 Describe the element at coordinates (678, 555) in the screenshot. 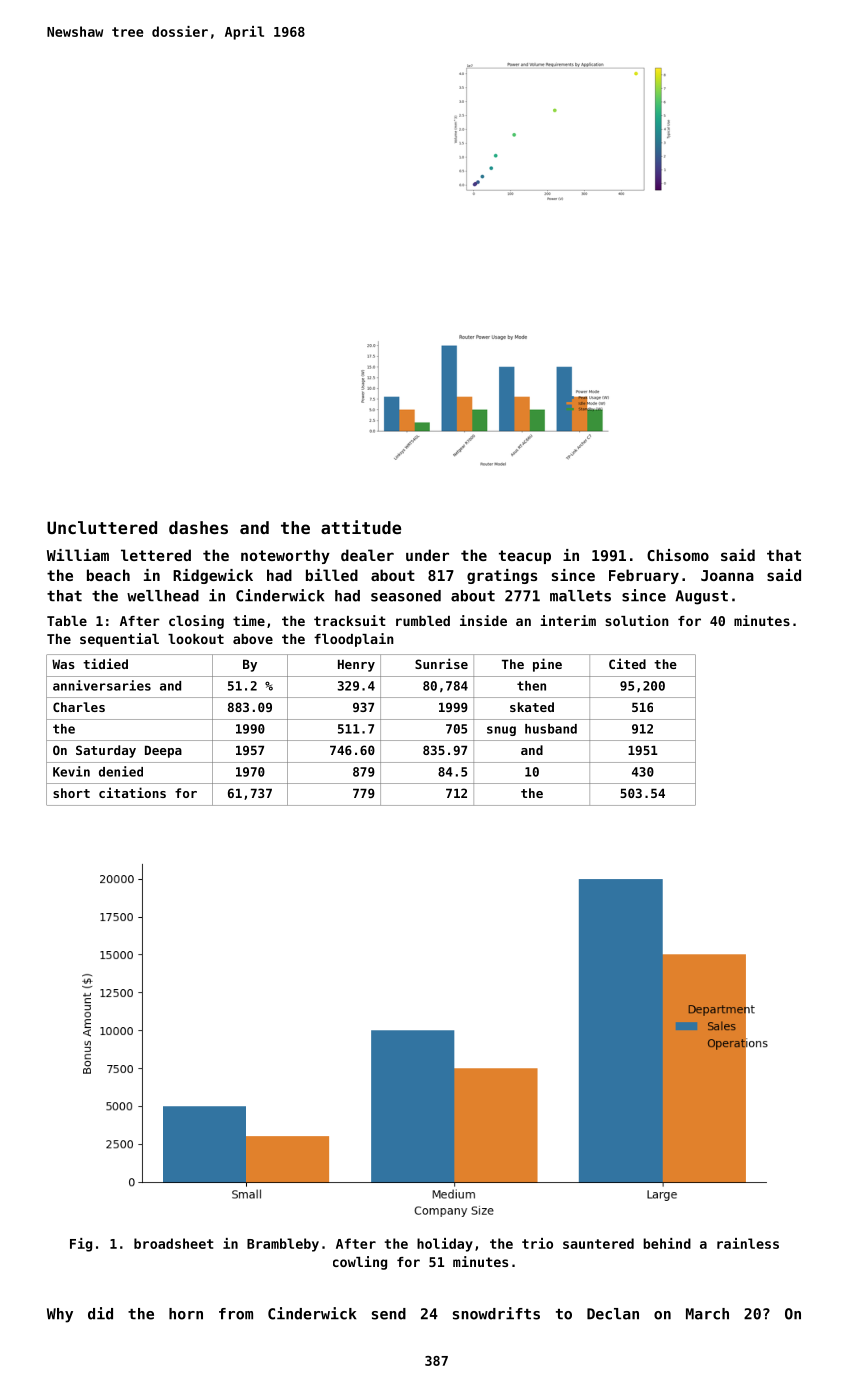

I see `Chisomo` at that location.
